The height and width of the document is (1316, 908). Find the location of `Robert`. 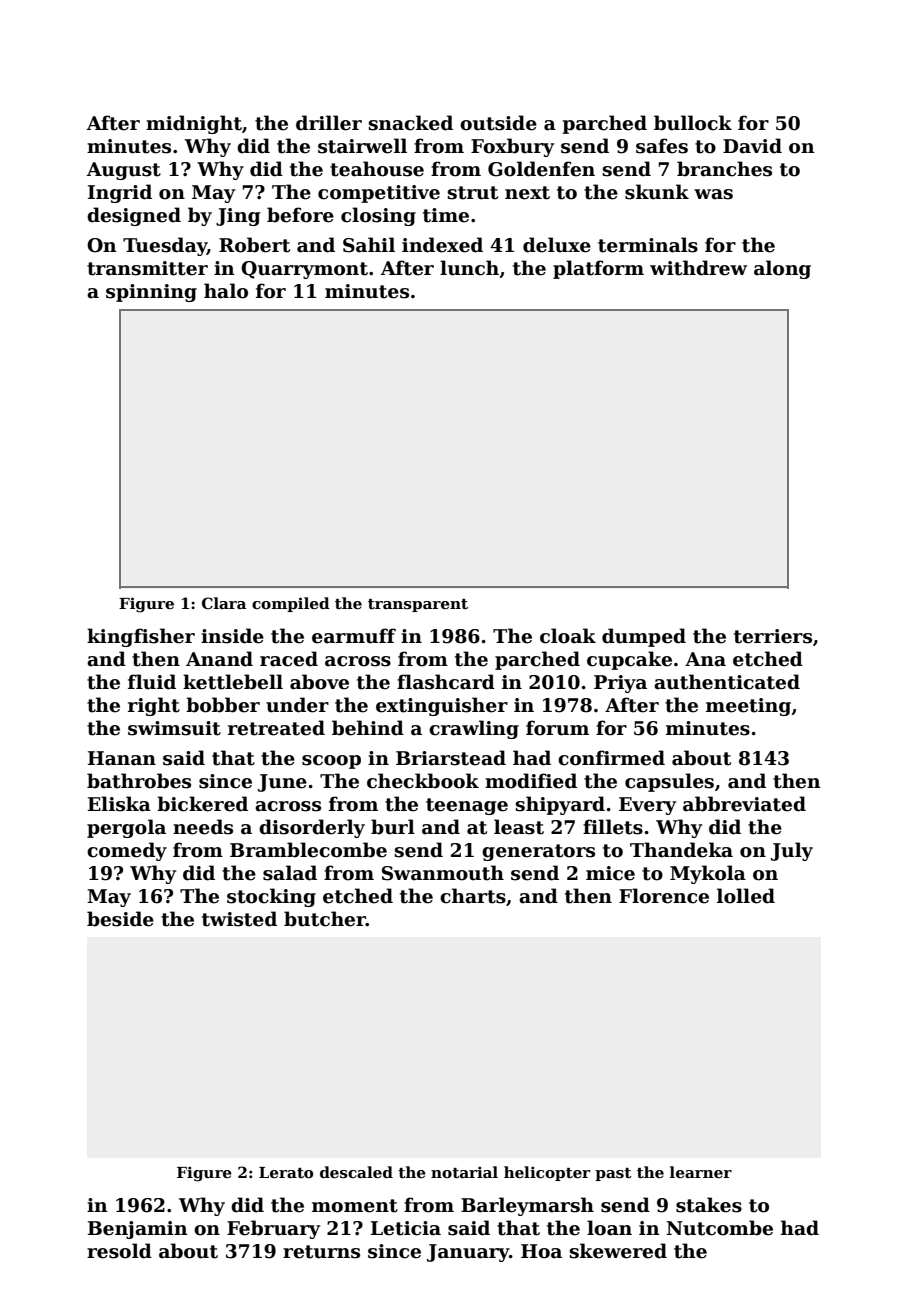

Robert is located at coordinates (254, 245).
